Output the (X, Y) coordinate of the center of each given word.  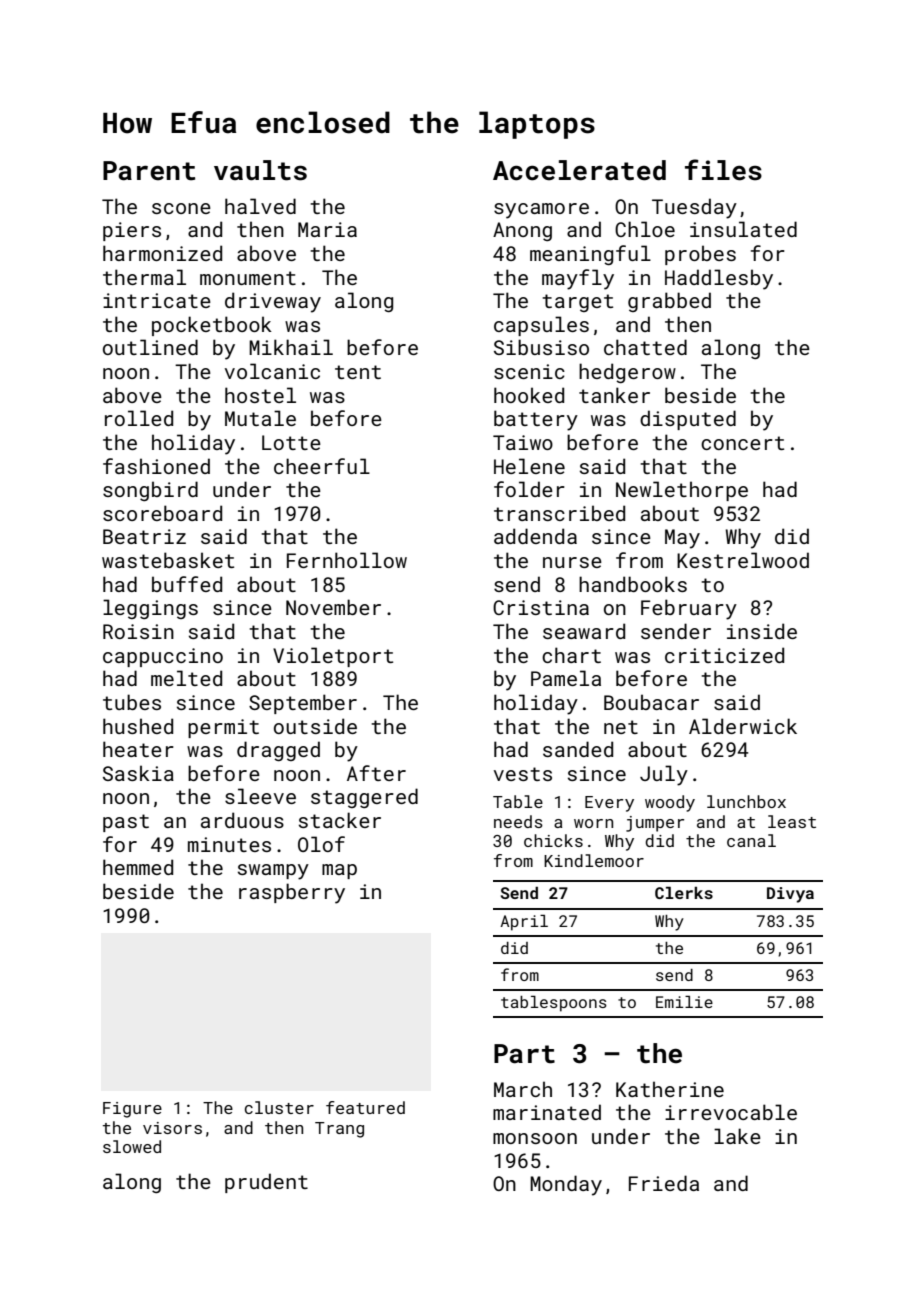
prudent (266, 1183)
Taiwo (523, 442)
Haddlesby (719, 279)
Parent (149, 171)
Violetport (333, 657)
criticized (724, 655)
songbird (150, 491)
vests (523, 774)
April (524, 923)
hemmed (138, 867)
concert (742, 443)
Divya (790, 895)
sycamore (541, 211)
